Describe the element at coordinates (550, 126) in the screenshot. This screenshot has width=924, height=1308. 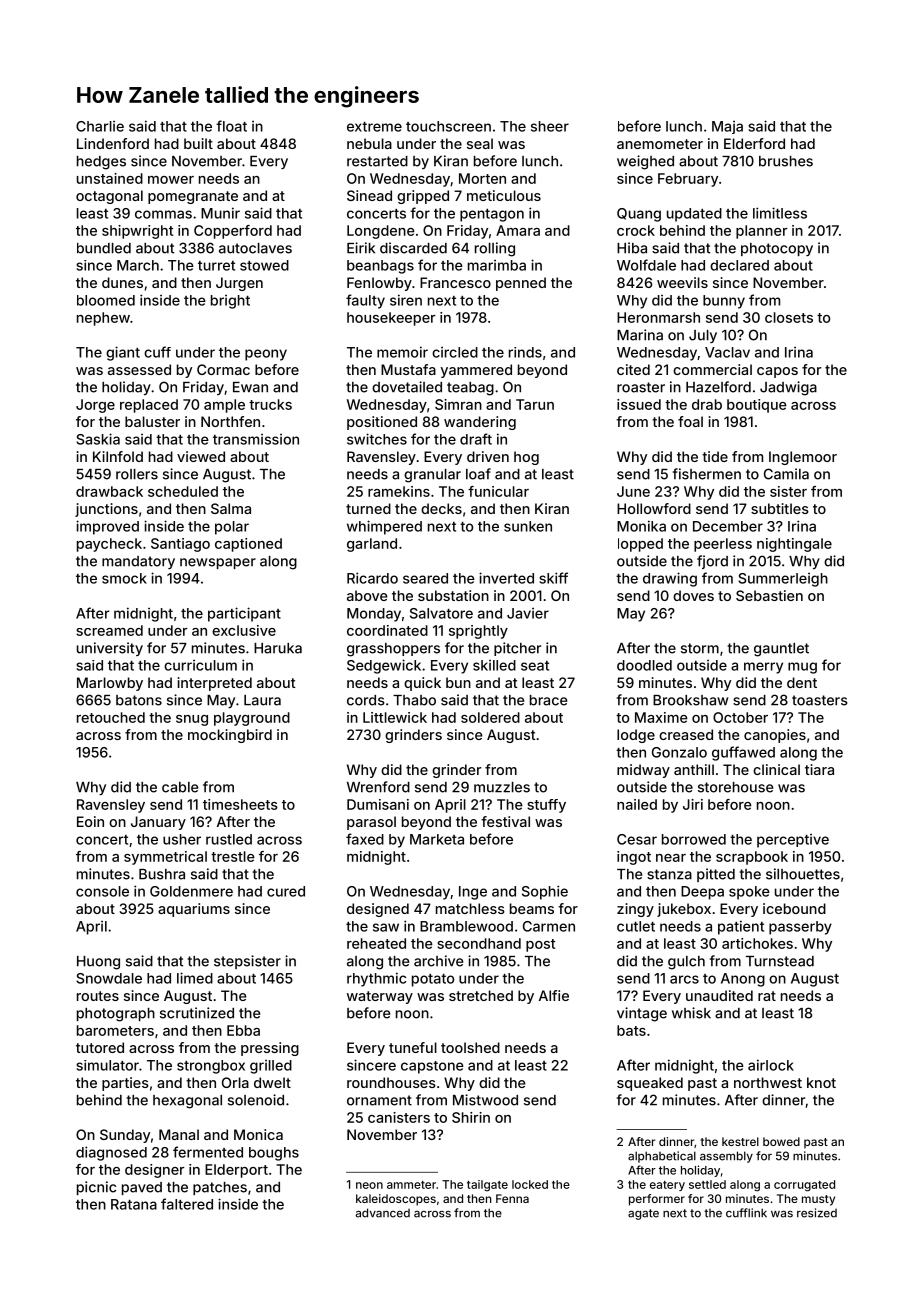
I see `sheer` at that location.
